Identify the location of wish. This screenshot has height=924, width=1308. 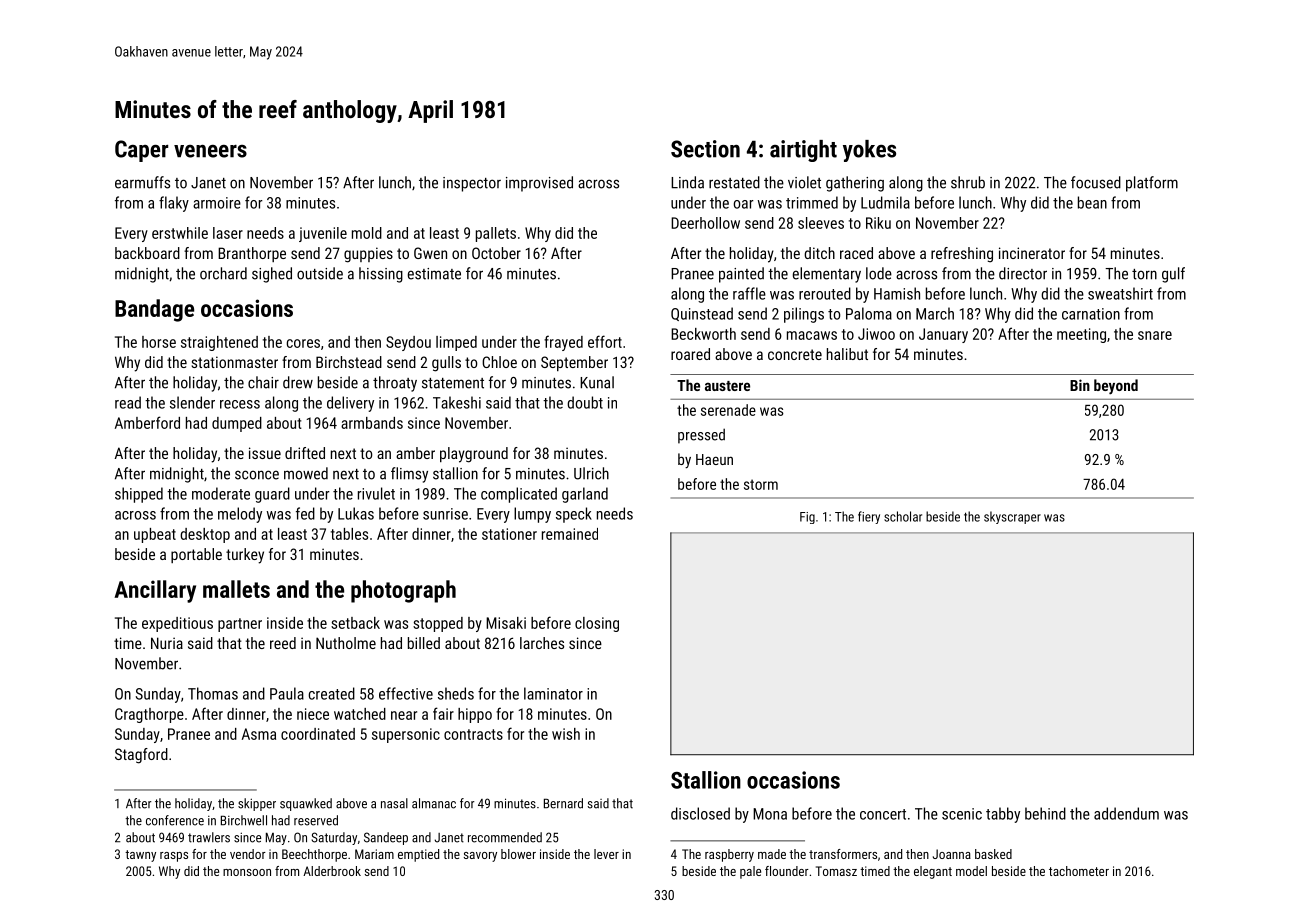
(566, 734).
